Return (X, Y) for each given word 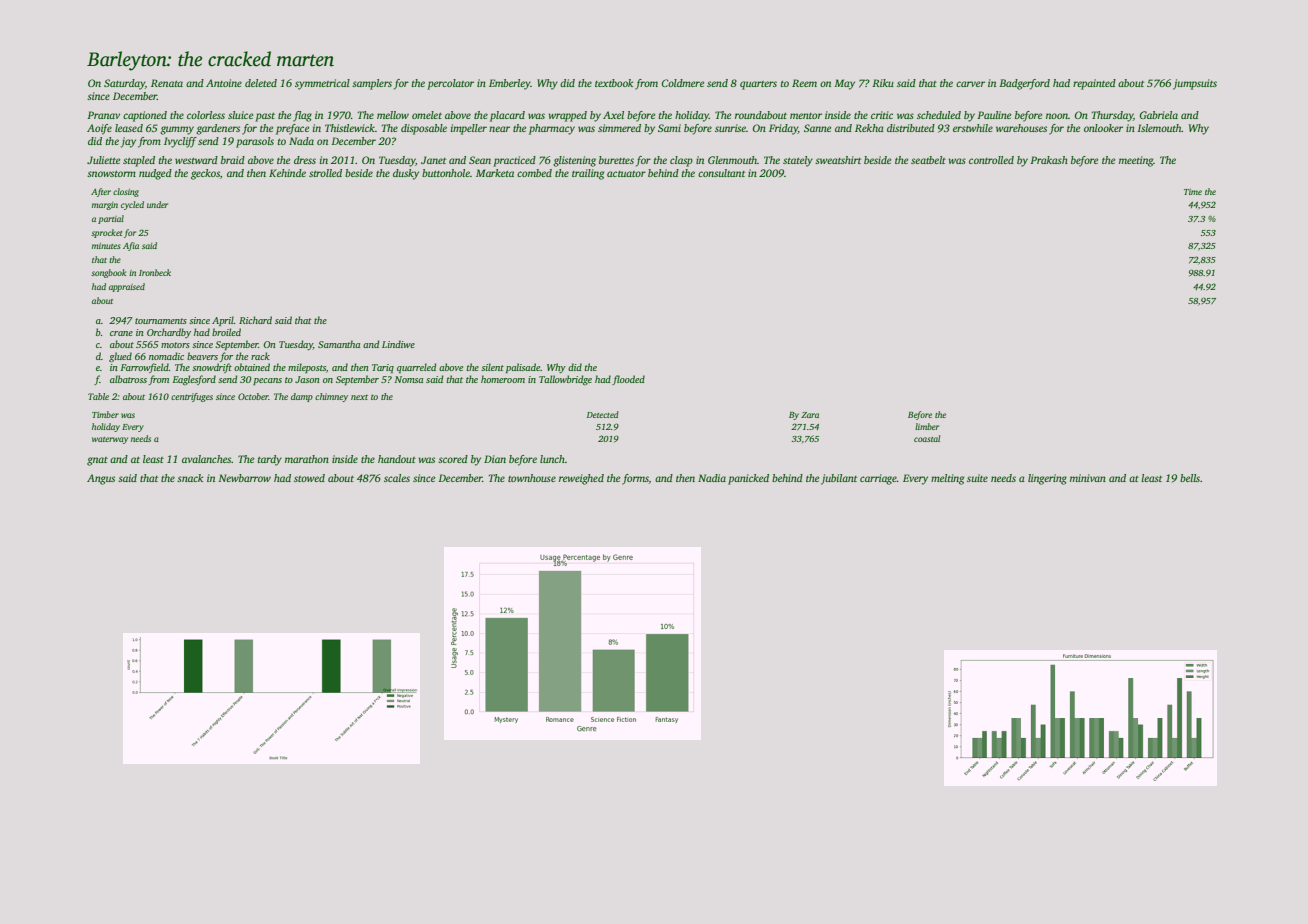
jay (128, 142)
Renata (167, 83)
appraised (127, 287)
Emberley (510, 84)
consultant (721, 173)
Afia (131, 246)
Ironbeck (155, 272)
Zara (810, 415)
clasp (681, 161)
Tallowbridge (565, 380)
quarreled (416, 368)
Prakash (1049, 160)
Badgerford (1024, 84)
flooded (628, 380)
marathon (307, 459)
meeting (1136, 161)
